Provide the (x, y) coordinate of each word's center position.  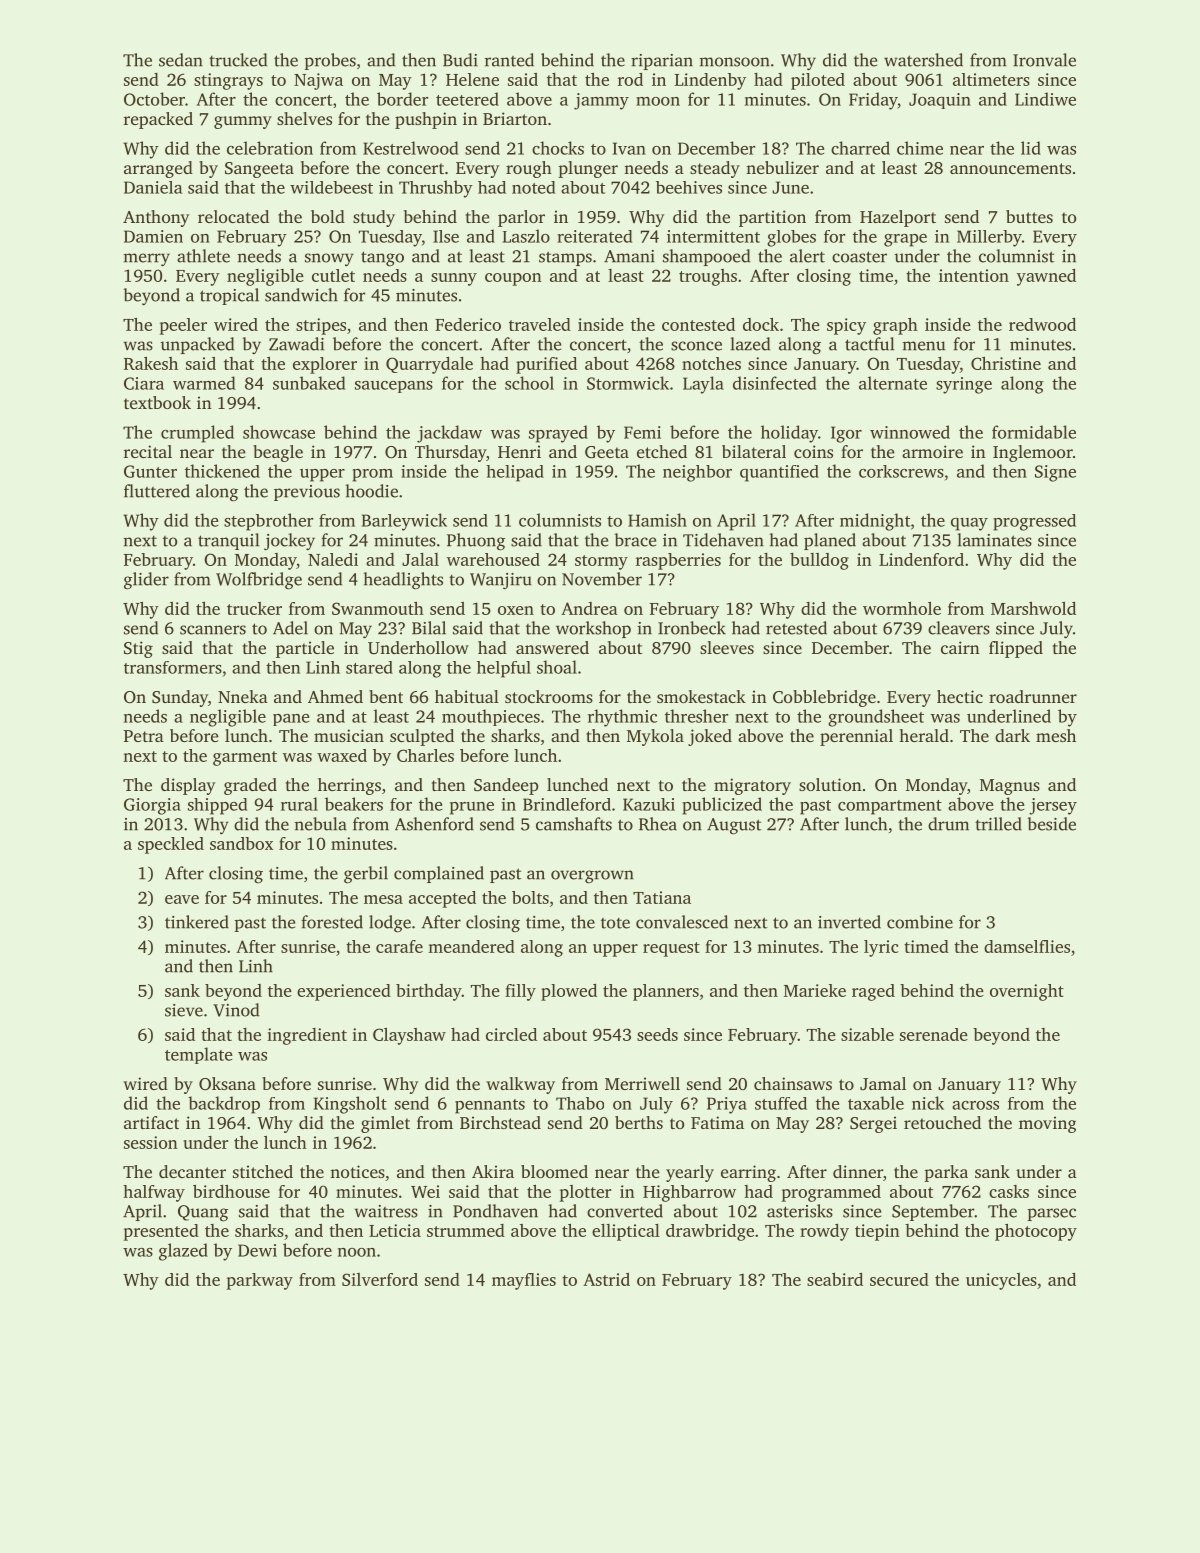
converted (625, 1211)
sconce (696, 346)
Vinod (236, 1010)
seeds (657, 1034)
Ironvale (1044, 60)
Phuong (476, 542)
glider (146, 581)
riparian (662, 62)
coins (813, 451)
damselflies (1027, 946)
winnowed (910, 432)
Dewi (257, 1250)
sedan (181, 60)
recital (148, 451)
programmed (831, 1193)
